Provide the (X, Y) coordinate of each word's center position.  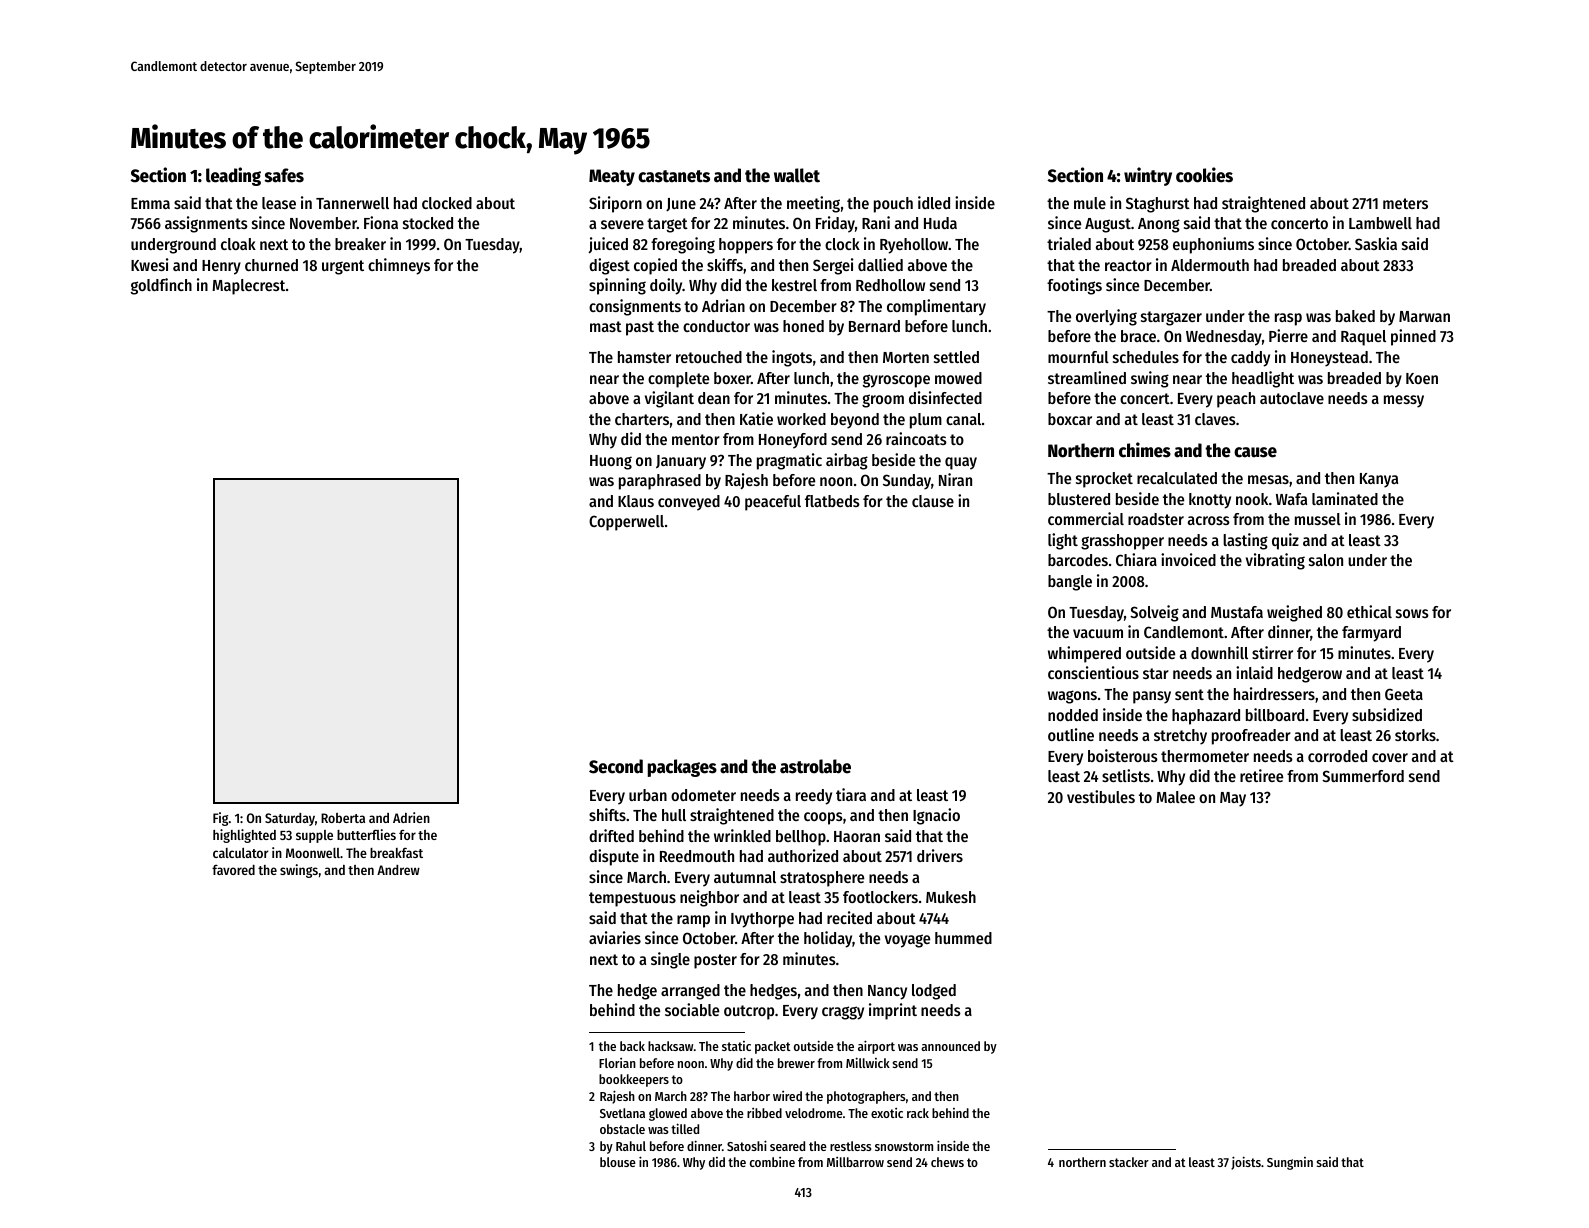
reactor (1128, 265)
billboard (1275, 714)
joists (1246, 1163)
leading (233, 176)
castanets (674, 176)
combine (772, 1162)
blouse (618, 1162)
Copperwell (626, 523)
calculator (240, 853)
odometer (703, 795)
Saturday (290, 819)
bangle (1070, 583)
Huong (611, 462)
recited (849, 917)
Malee (1175, 797)
